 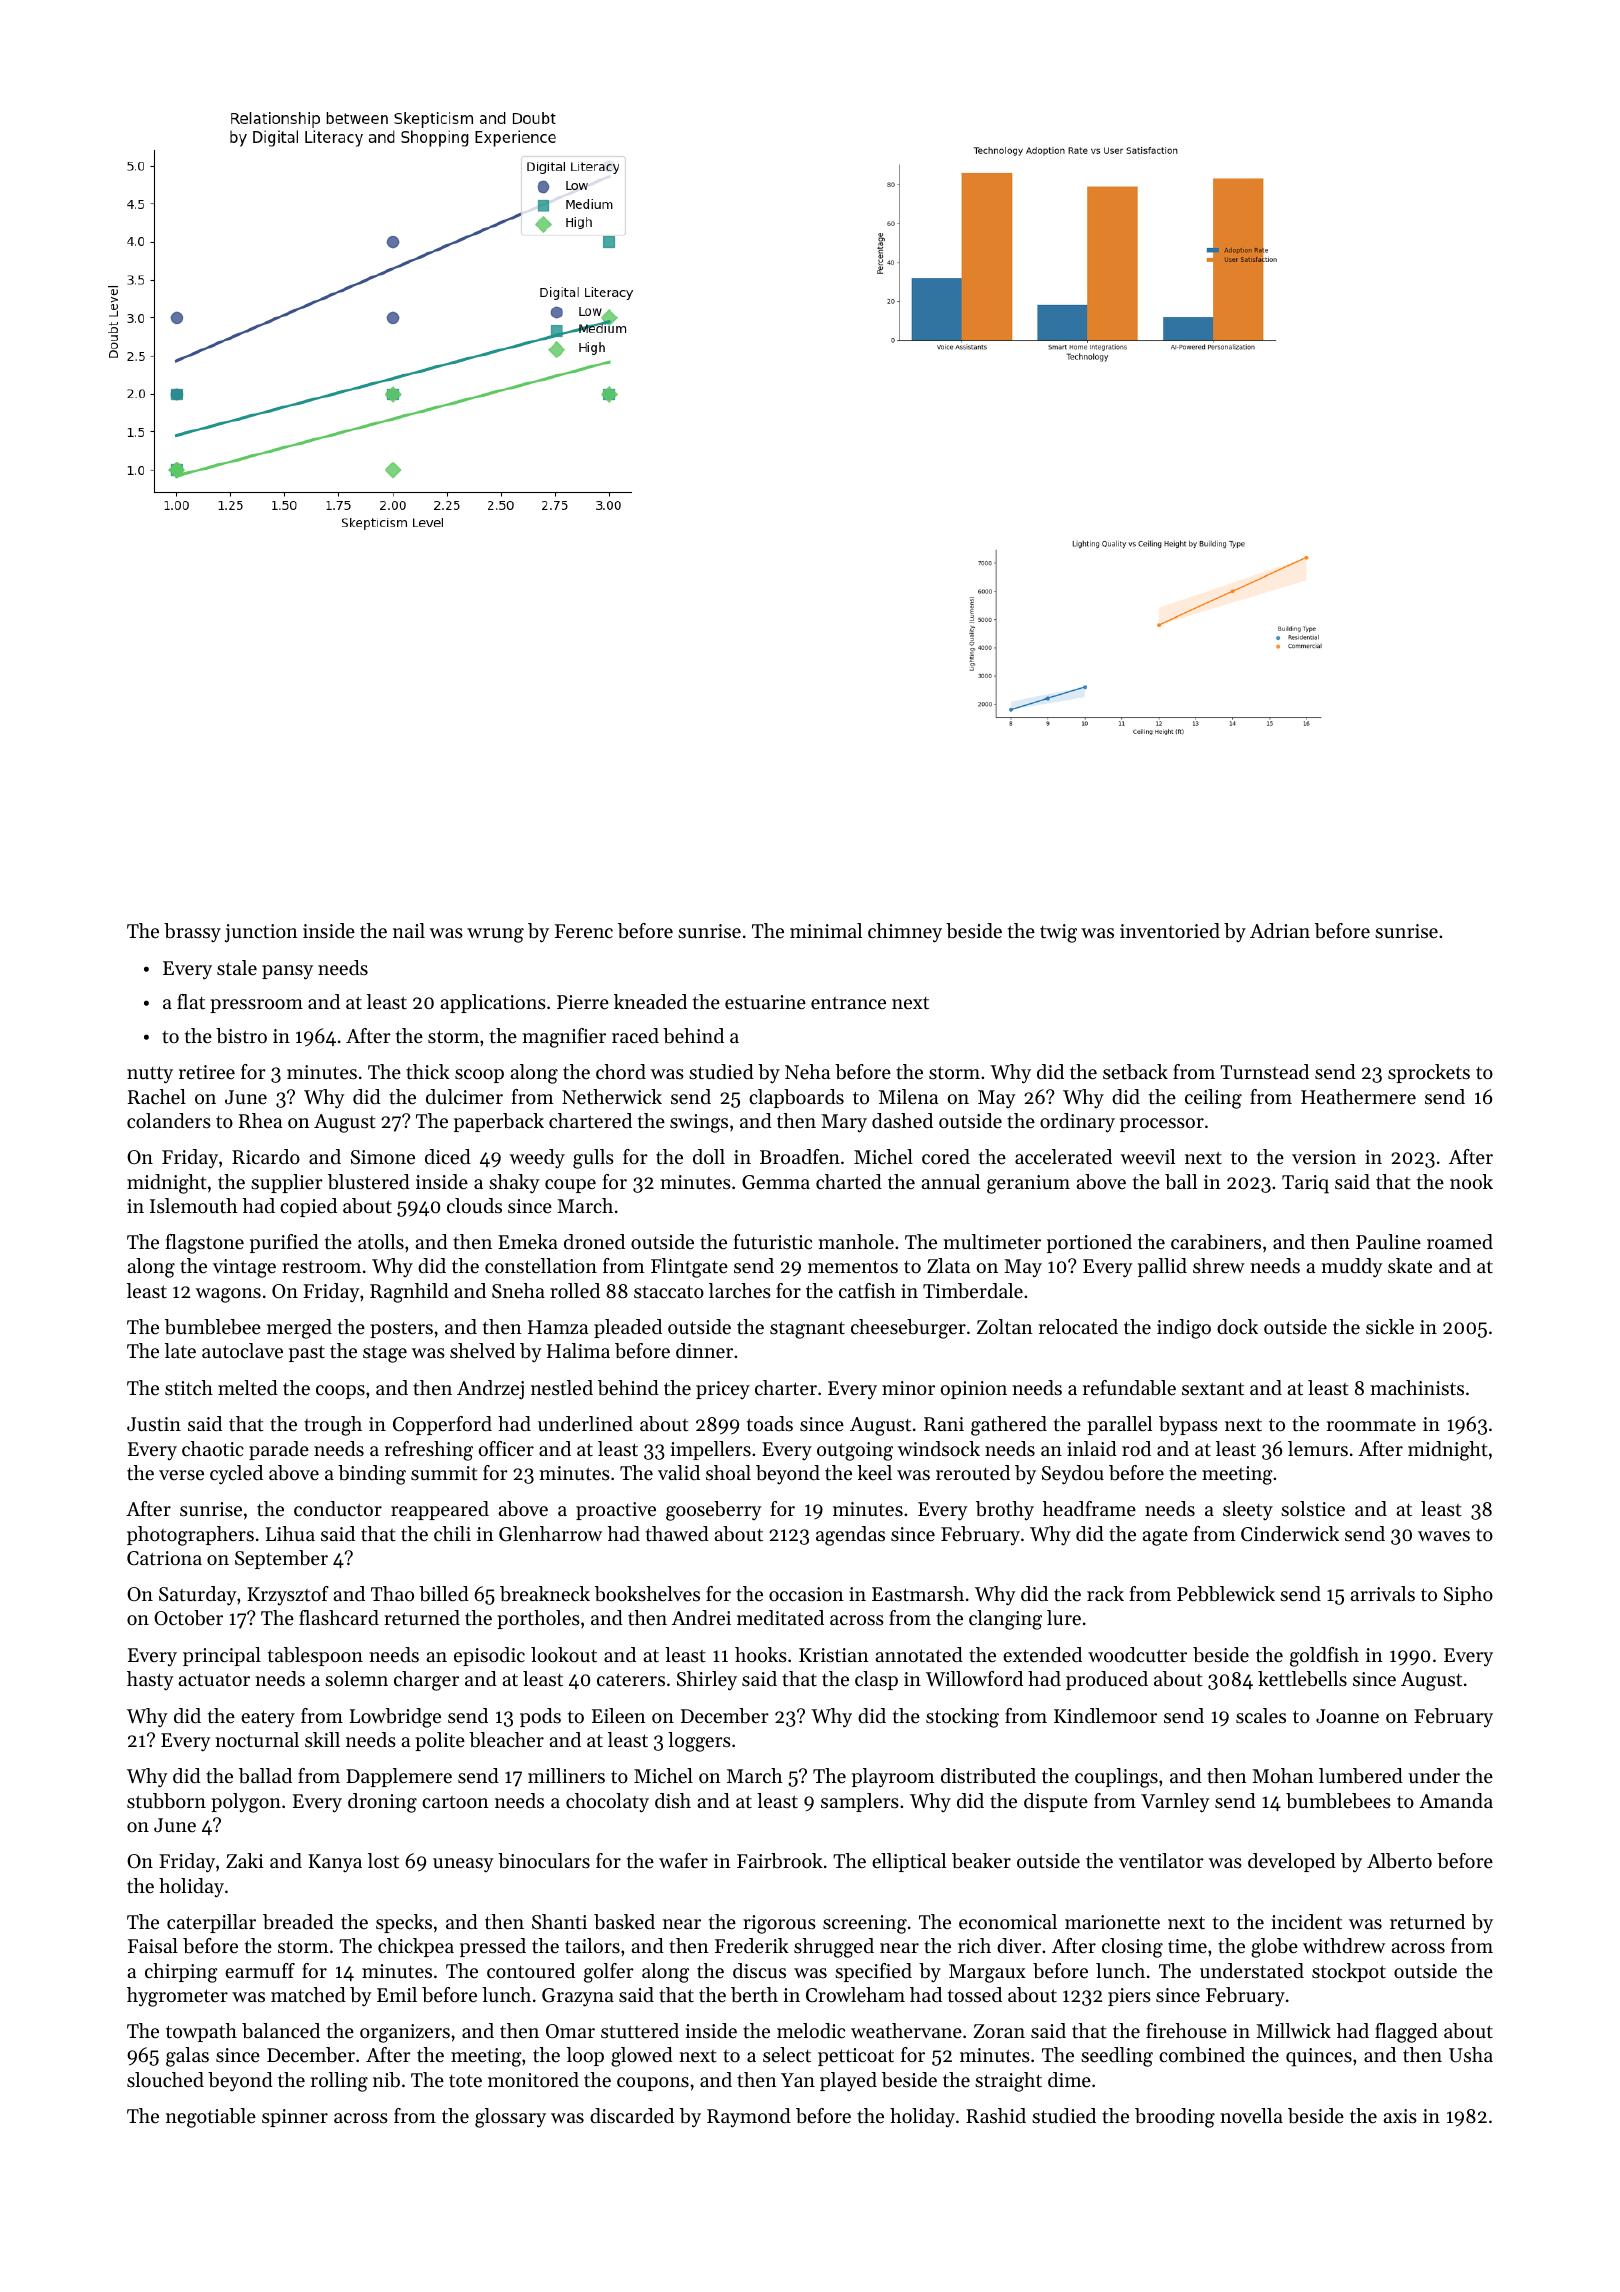 What do you see at coordinates (1188, 1426) in the page?
I see `bypass` at bounding box center [1188, 1426].
